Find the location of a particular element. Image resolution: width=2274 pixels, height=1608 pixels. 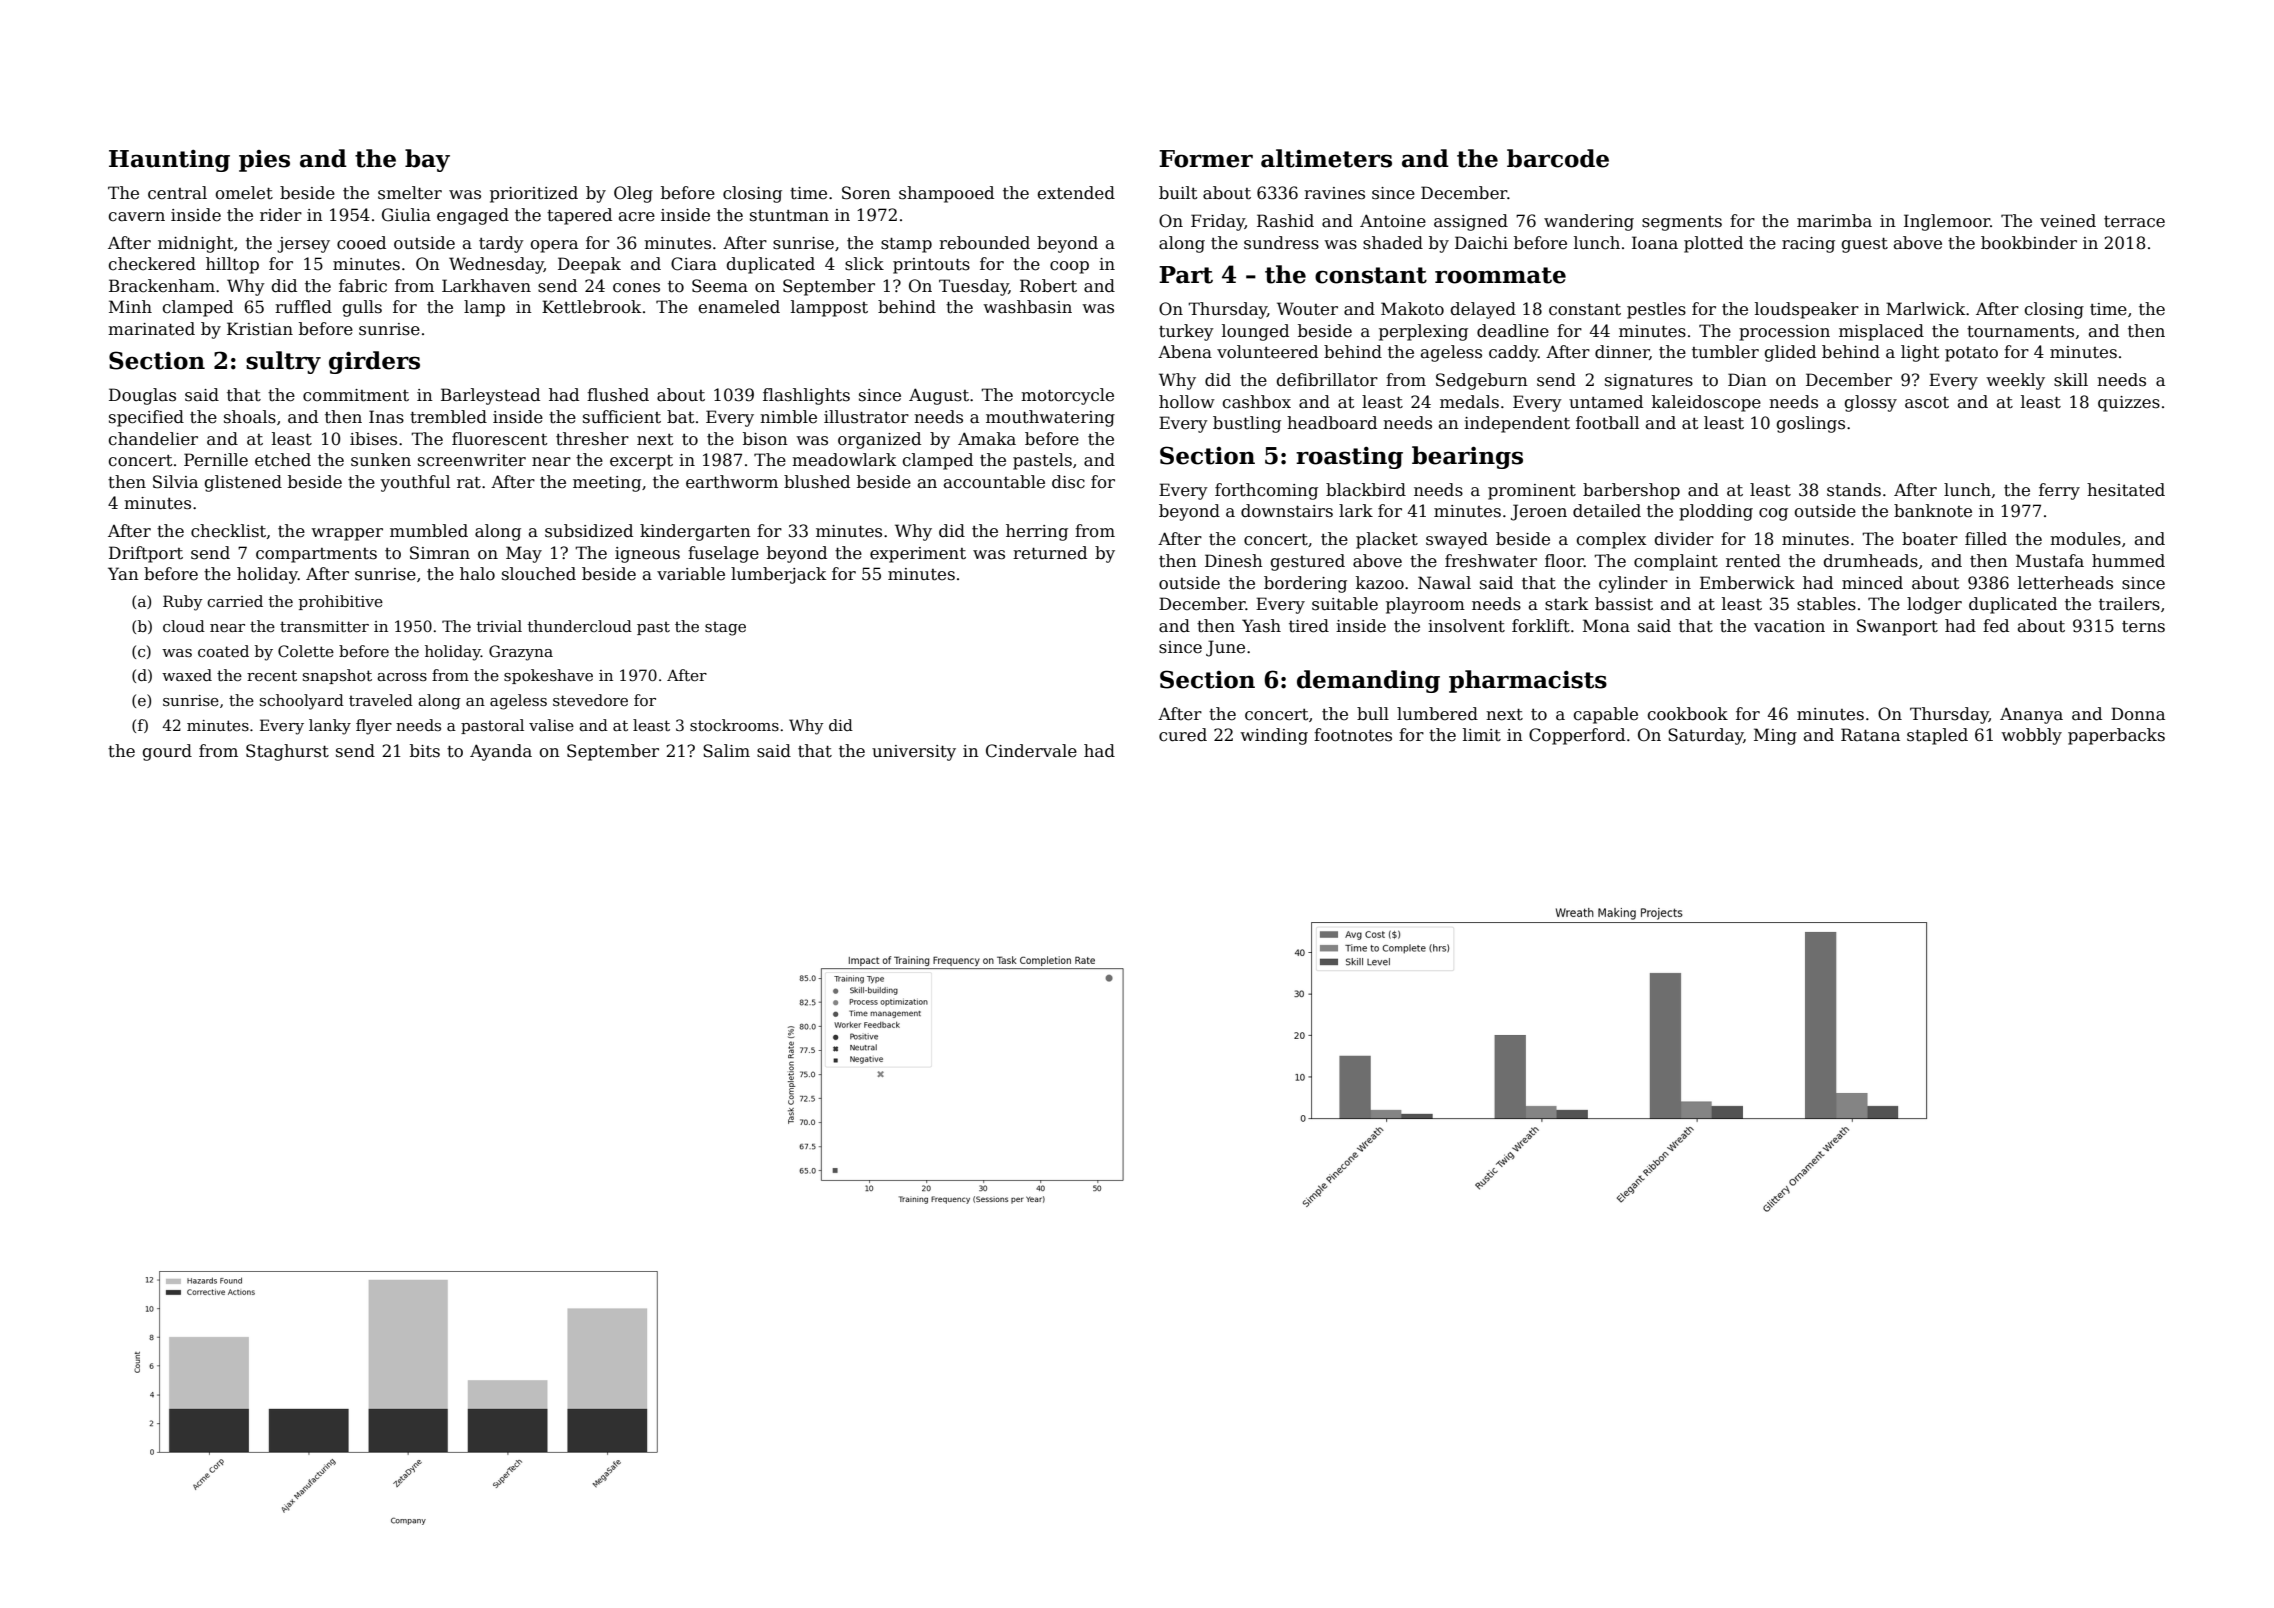

Simran is located at coordinates (440, 553).
